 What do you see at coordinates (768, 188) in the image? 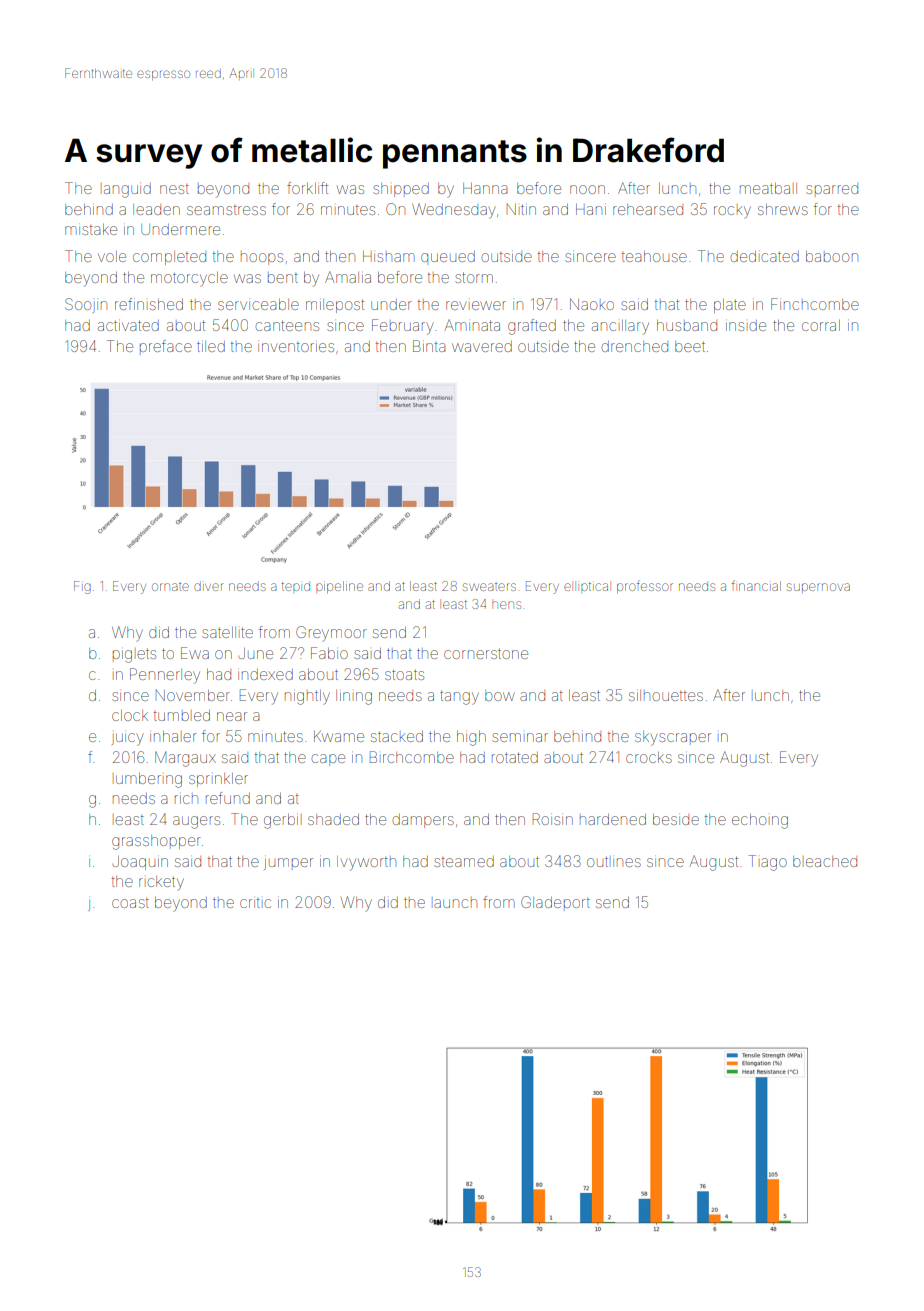
I see `meatball` at bounding box center [768, 188].
